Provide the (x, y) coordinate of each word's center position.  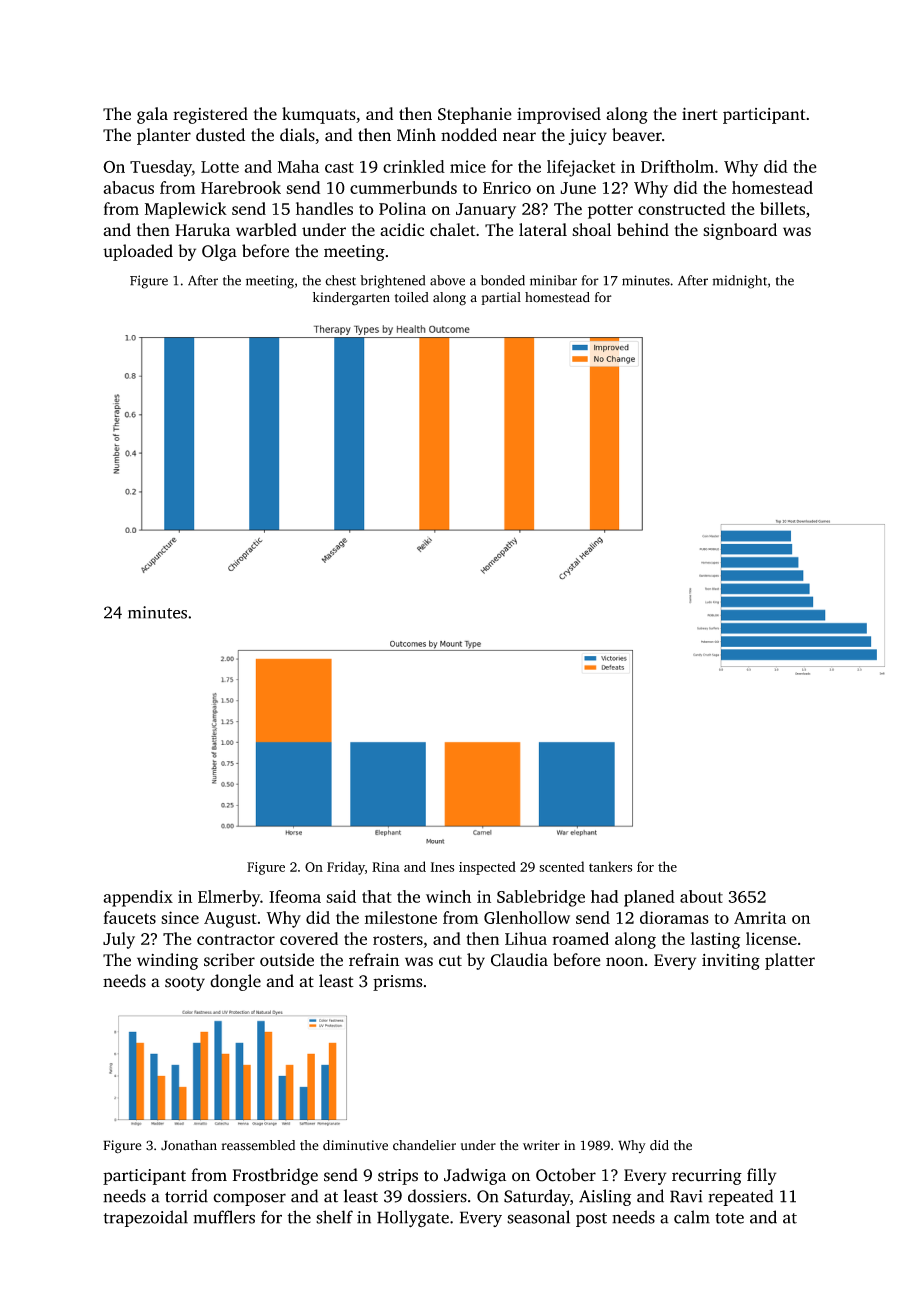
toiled (412, 297)
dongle (235, 982)
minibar (553, 280)
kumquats (319, 115)
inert (700, 113)
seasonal (538, 1217)
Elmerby (229, 898)
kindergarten (351, 299)
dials (297, 135)
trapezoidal (145, 1218)
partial (501, 298)
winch (448, 896)
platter (790, 961)
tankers (610, 866)
